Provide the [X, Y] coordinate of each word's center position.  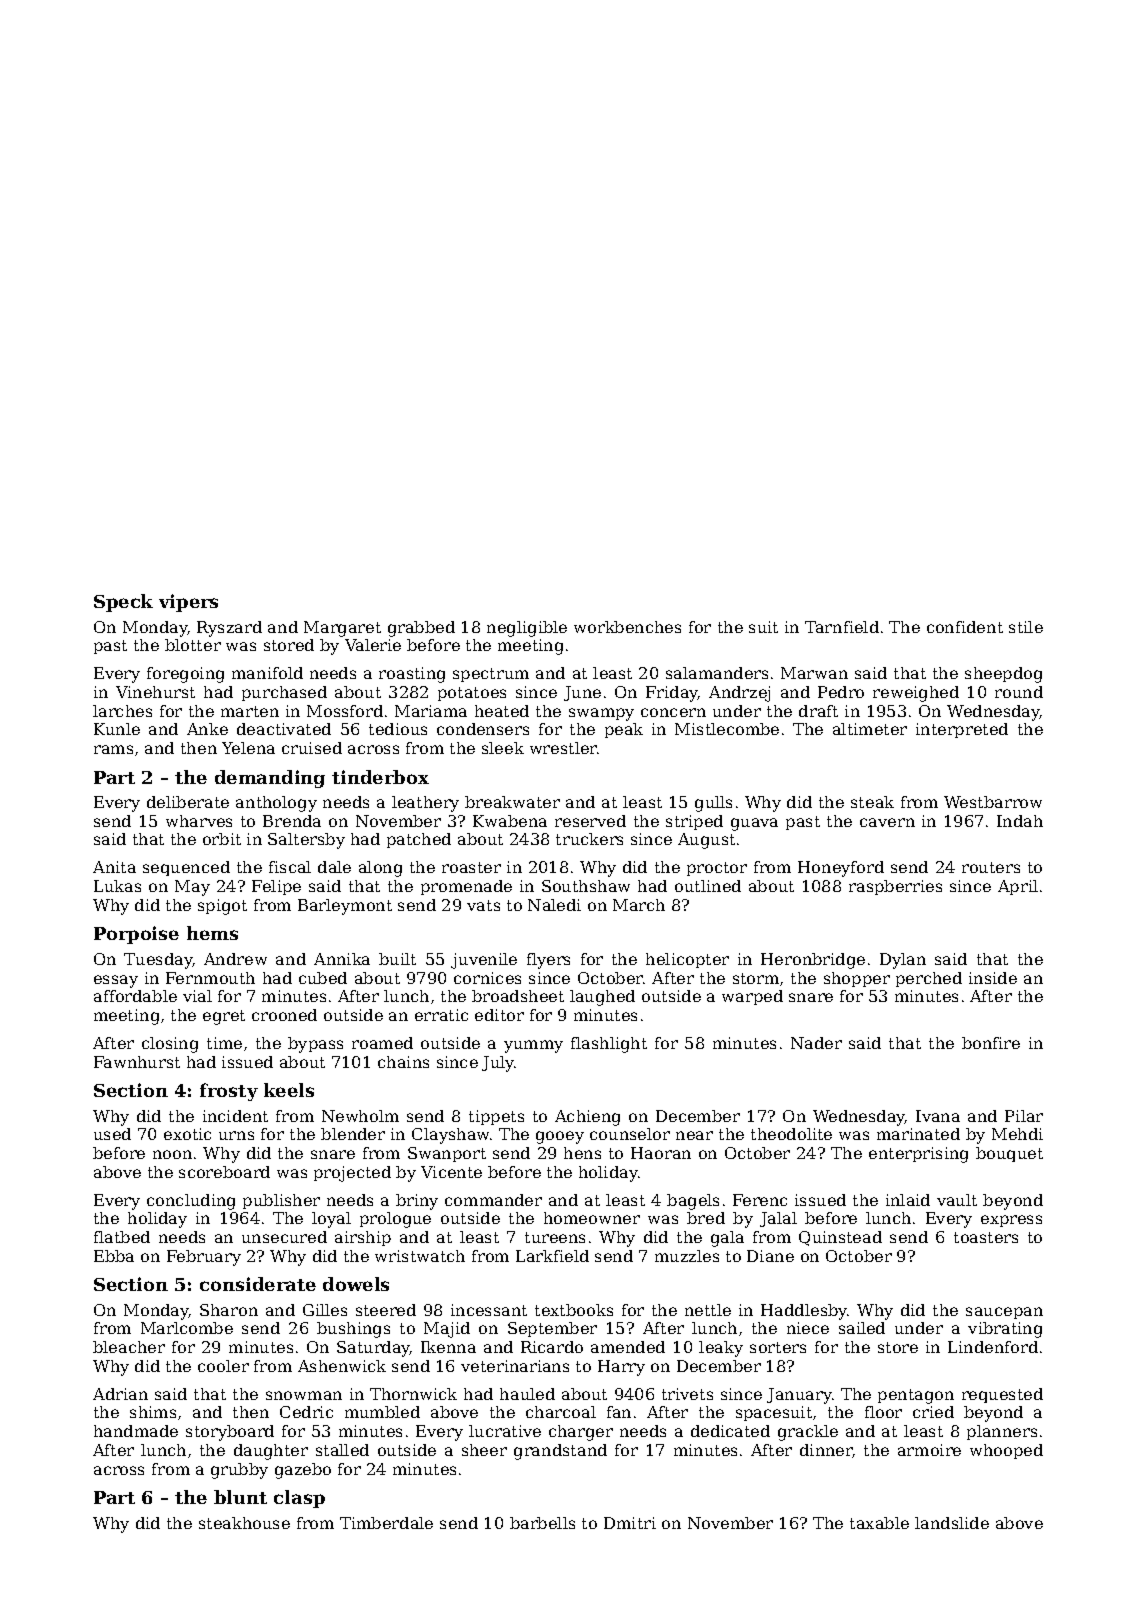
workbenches [627, 627]
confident [965, 627]
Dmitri [630, 1523]
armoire [929, 1450]
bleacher [129, 1347]
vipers [188, 603]
